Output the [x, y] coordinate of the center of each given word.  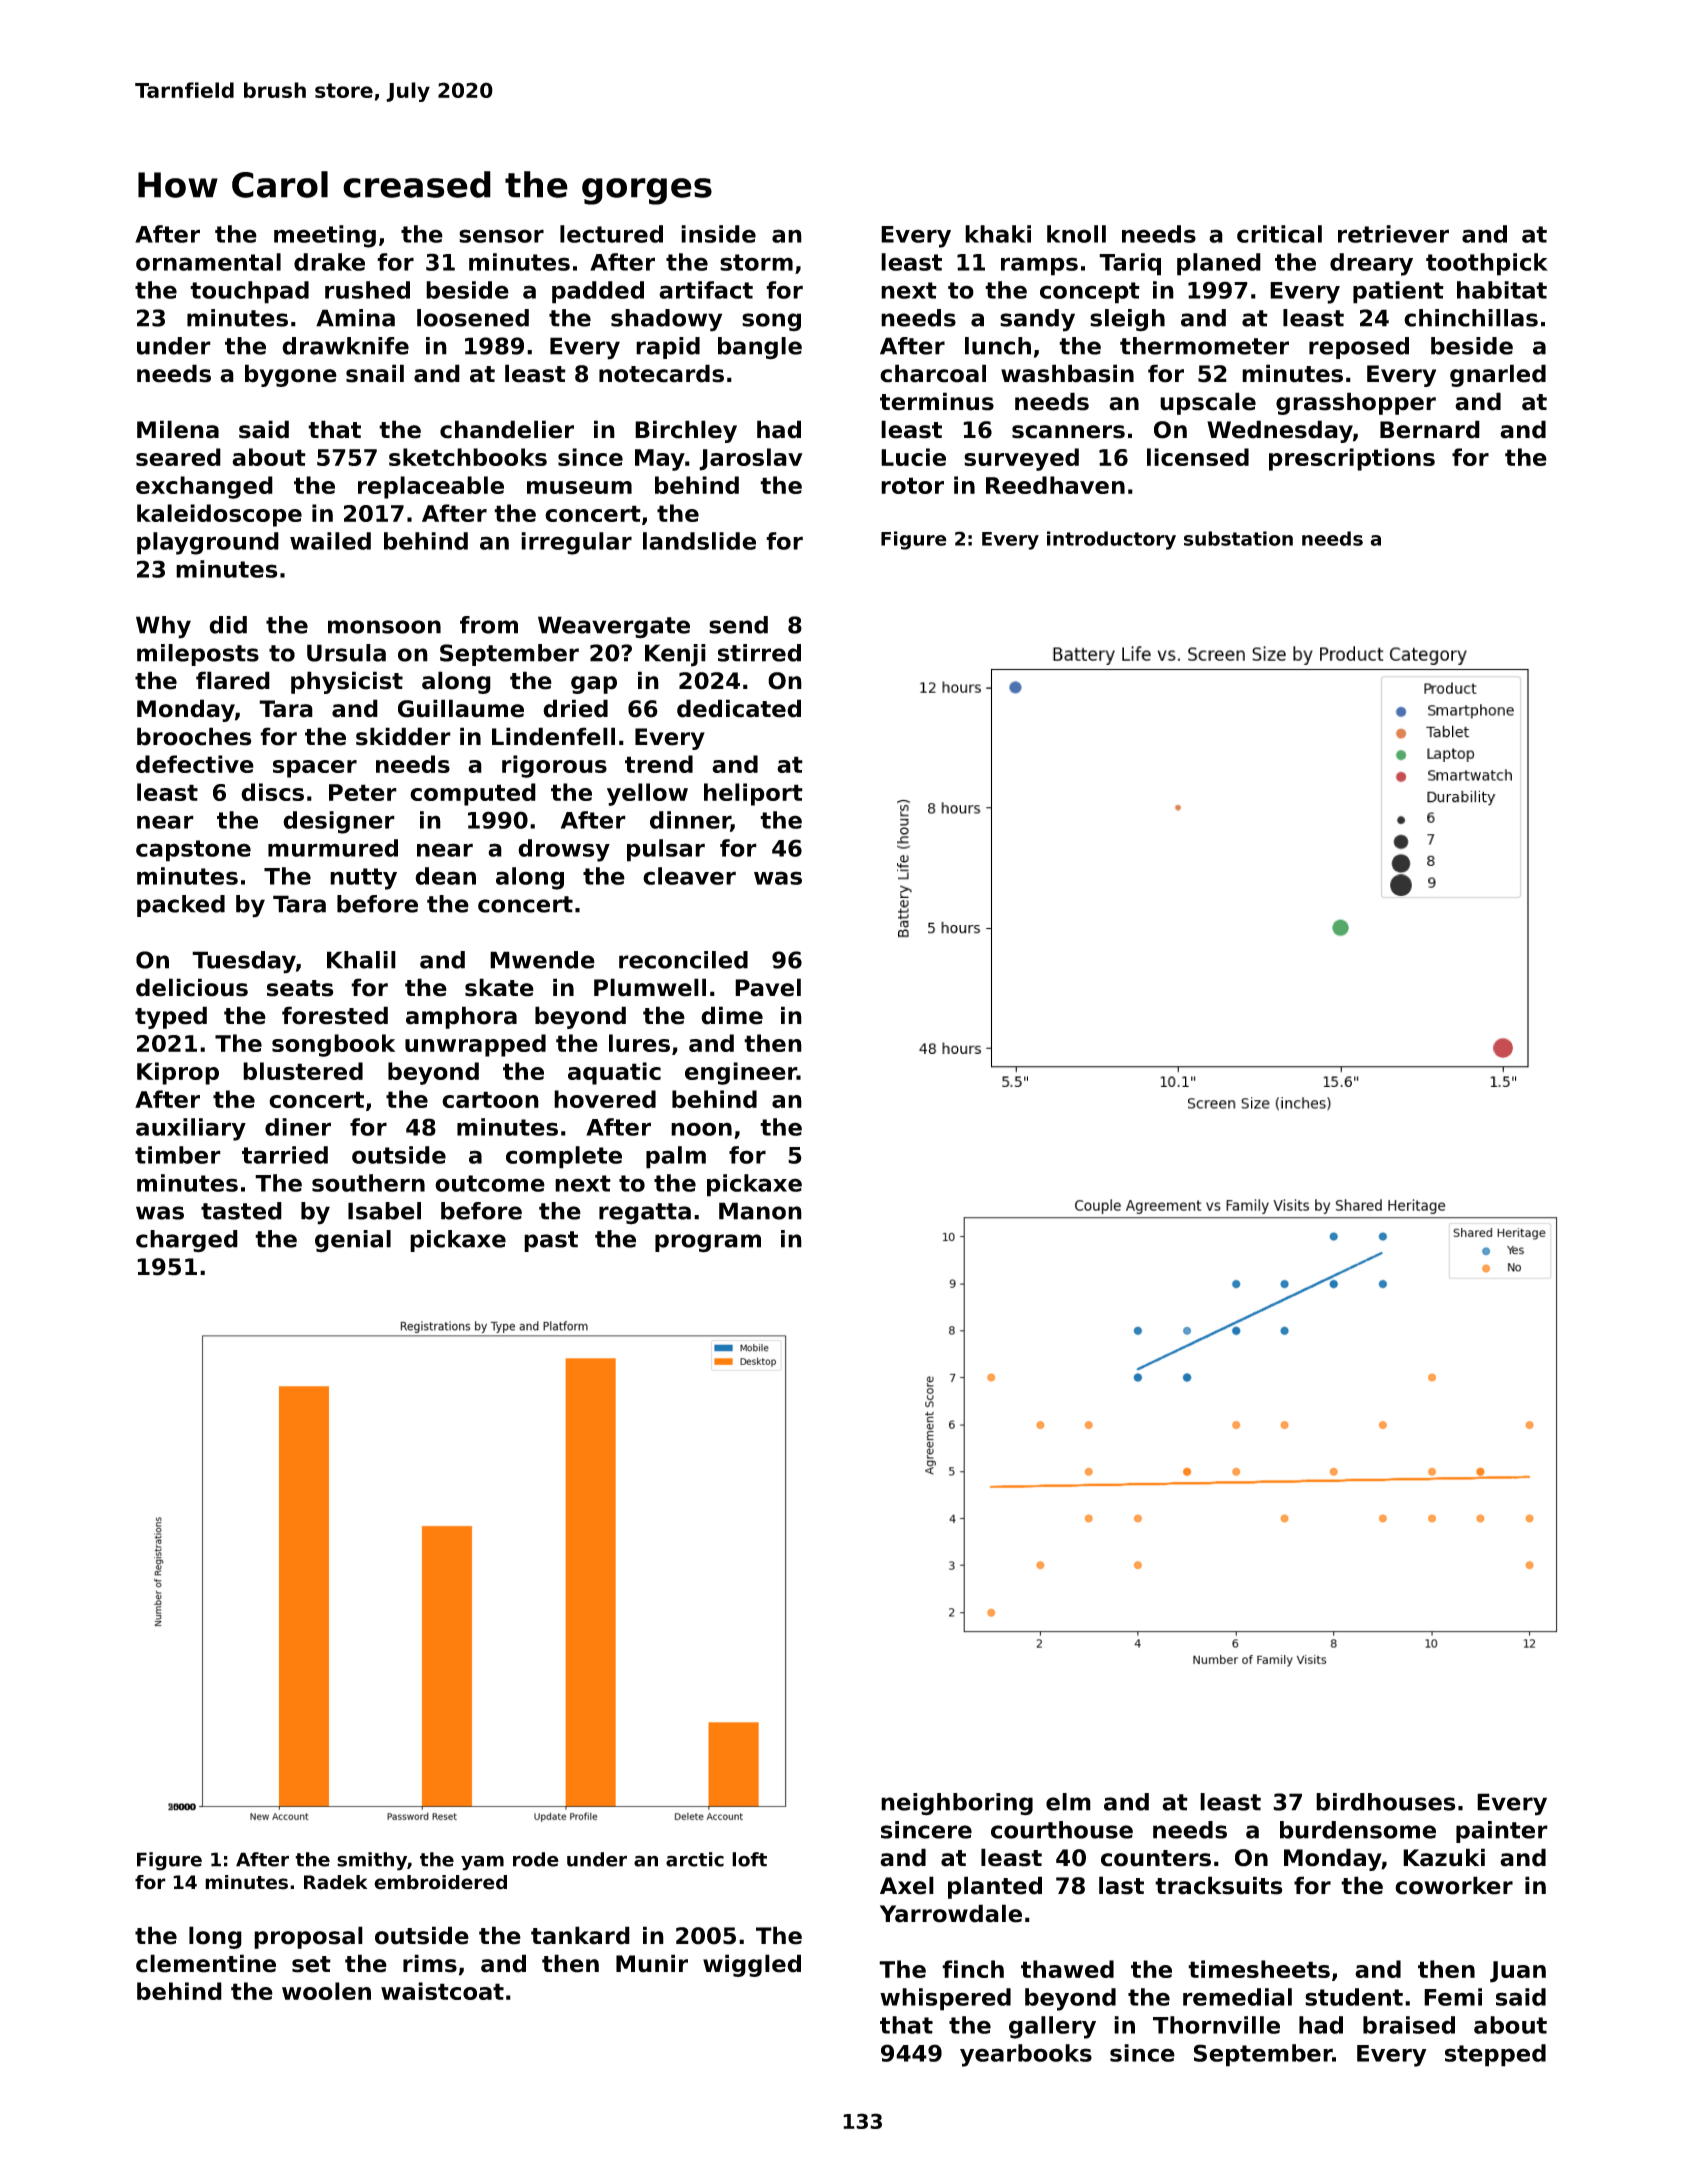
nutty [363, 879]
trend [659, 764]
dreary [1371, 264]
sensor [501, 236]
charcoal [933, 373]
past [551, 1241]
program [708, 1243]
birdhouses [1386, 1802]
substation [1238, 538]
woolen [326, 1991]
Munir [652, 1963]
